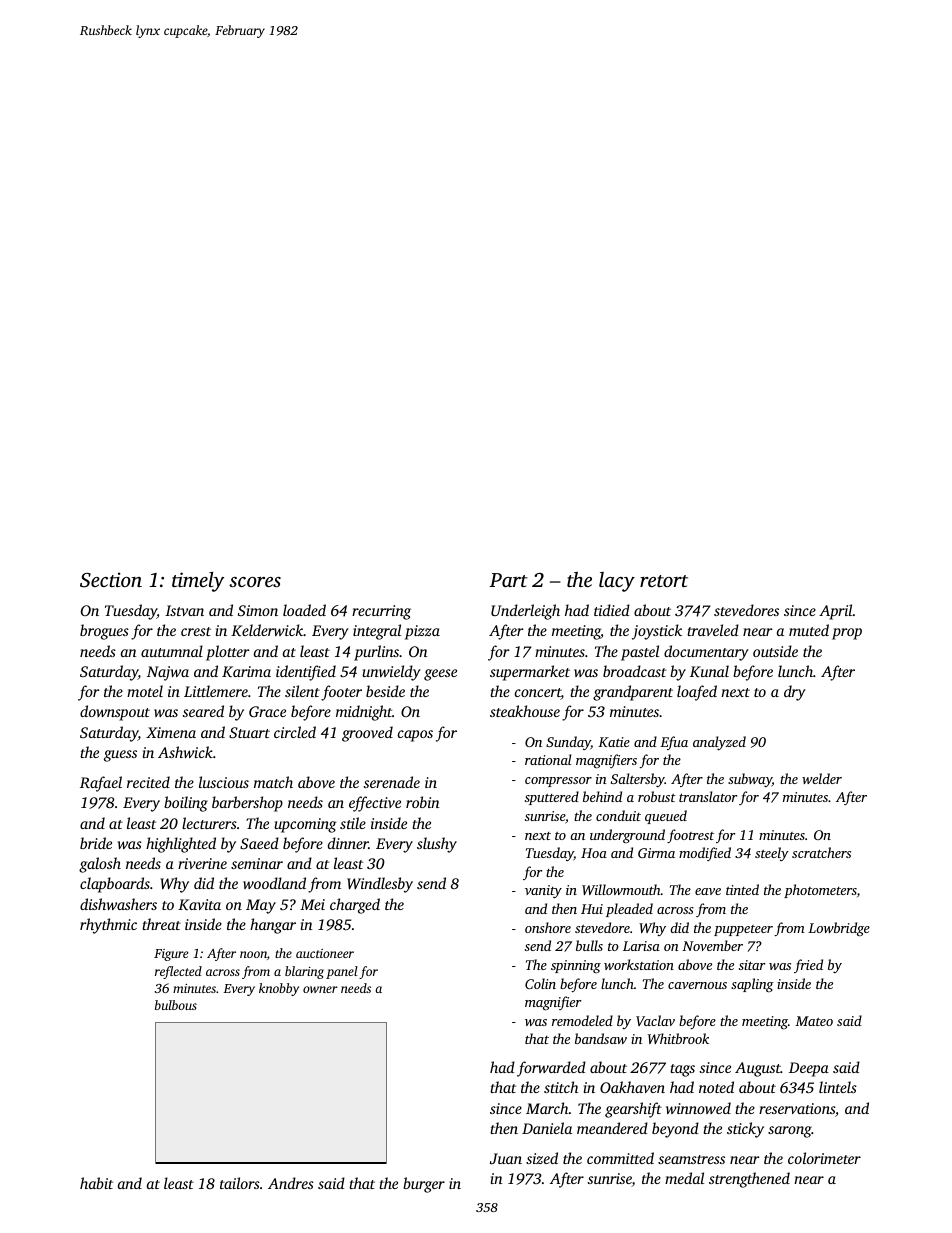  What do you see at coordinates (838, 1087) in the page?
I see `lintels` at bounding box center [838, 1087].
